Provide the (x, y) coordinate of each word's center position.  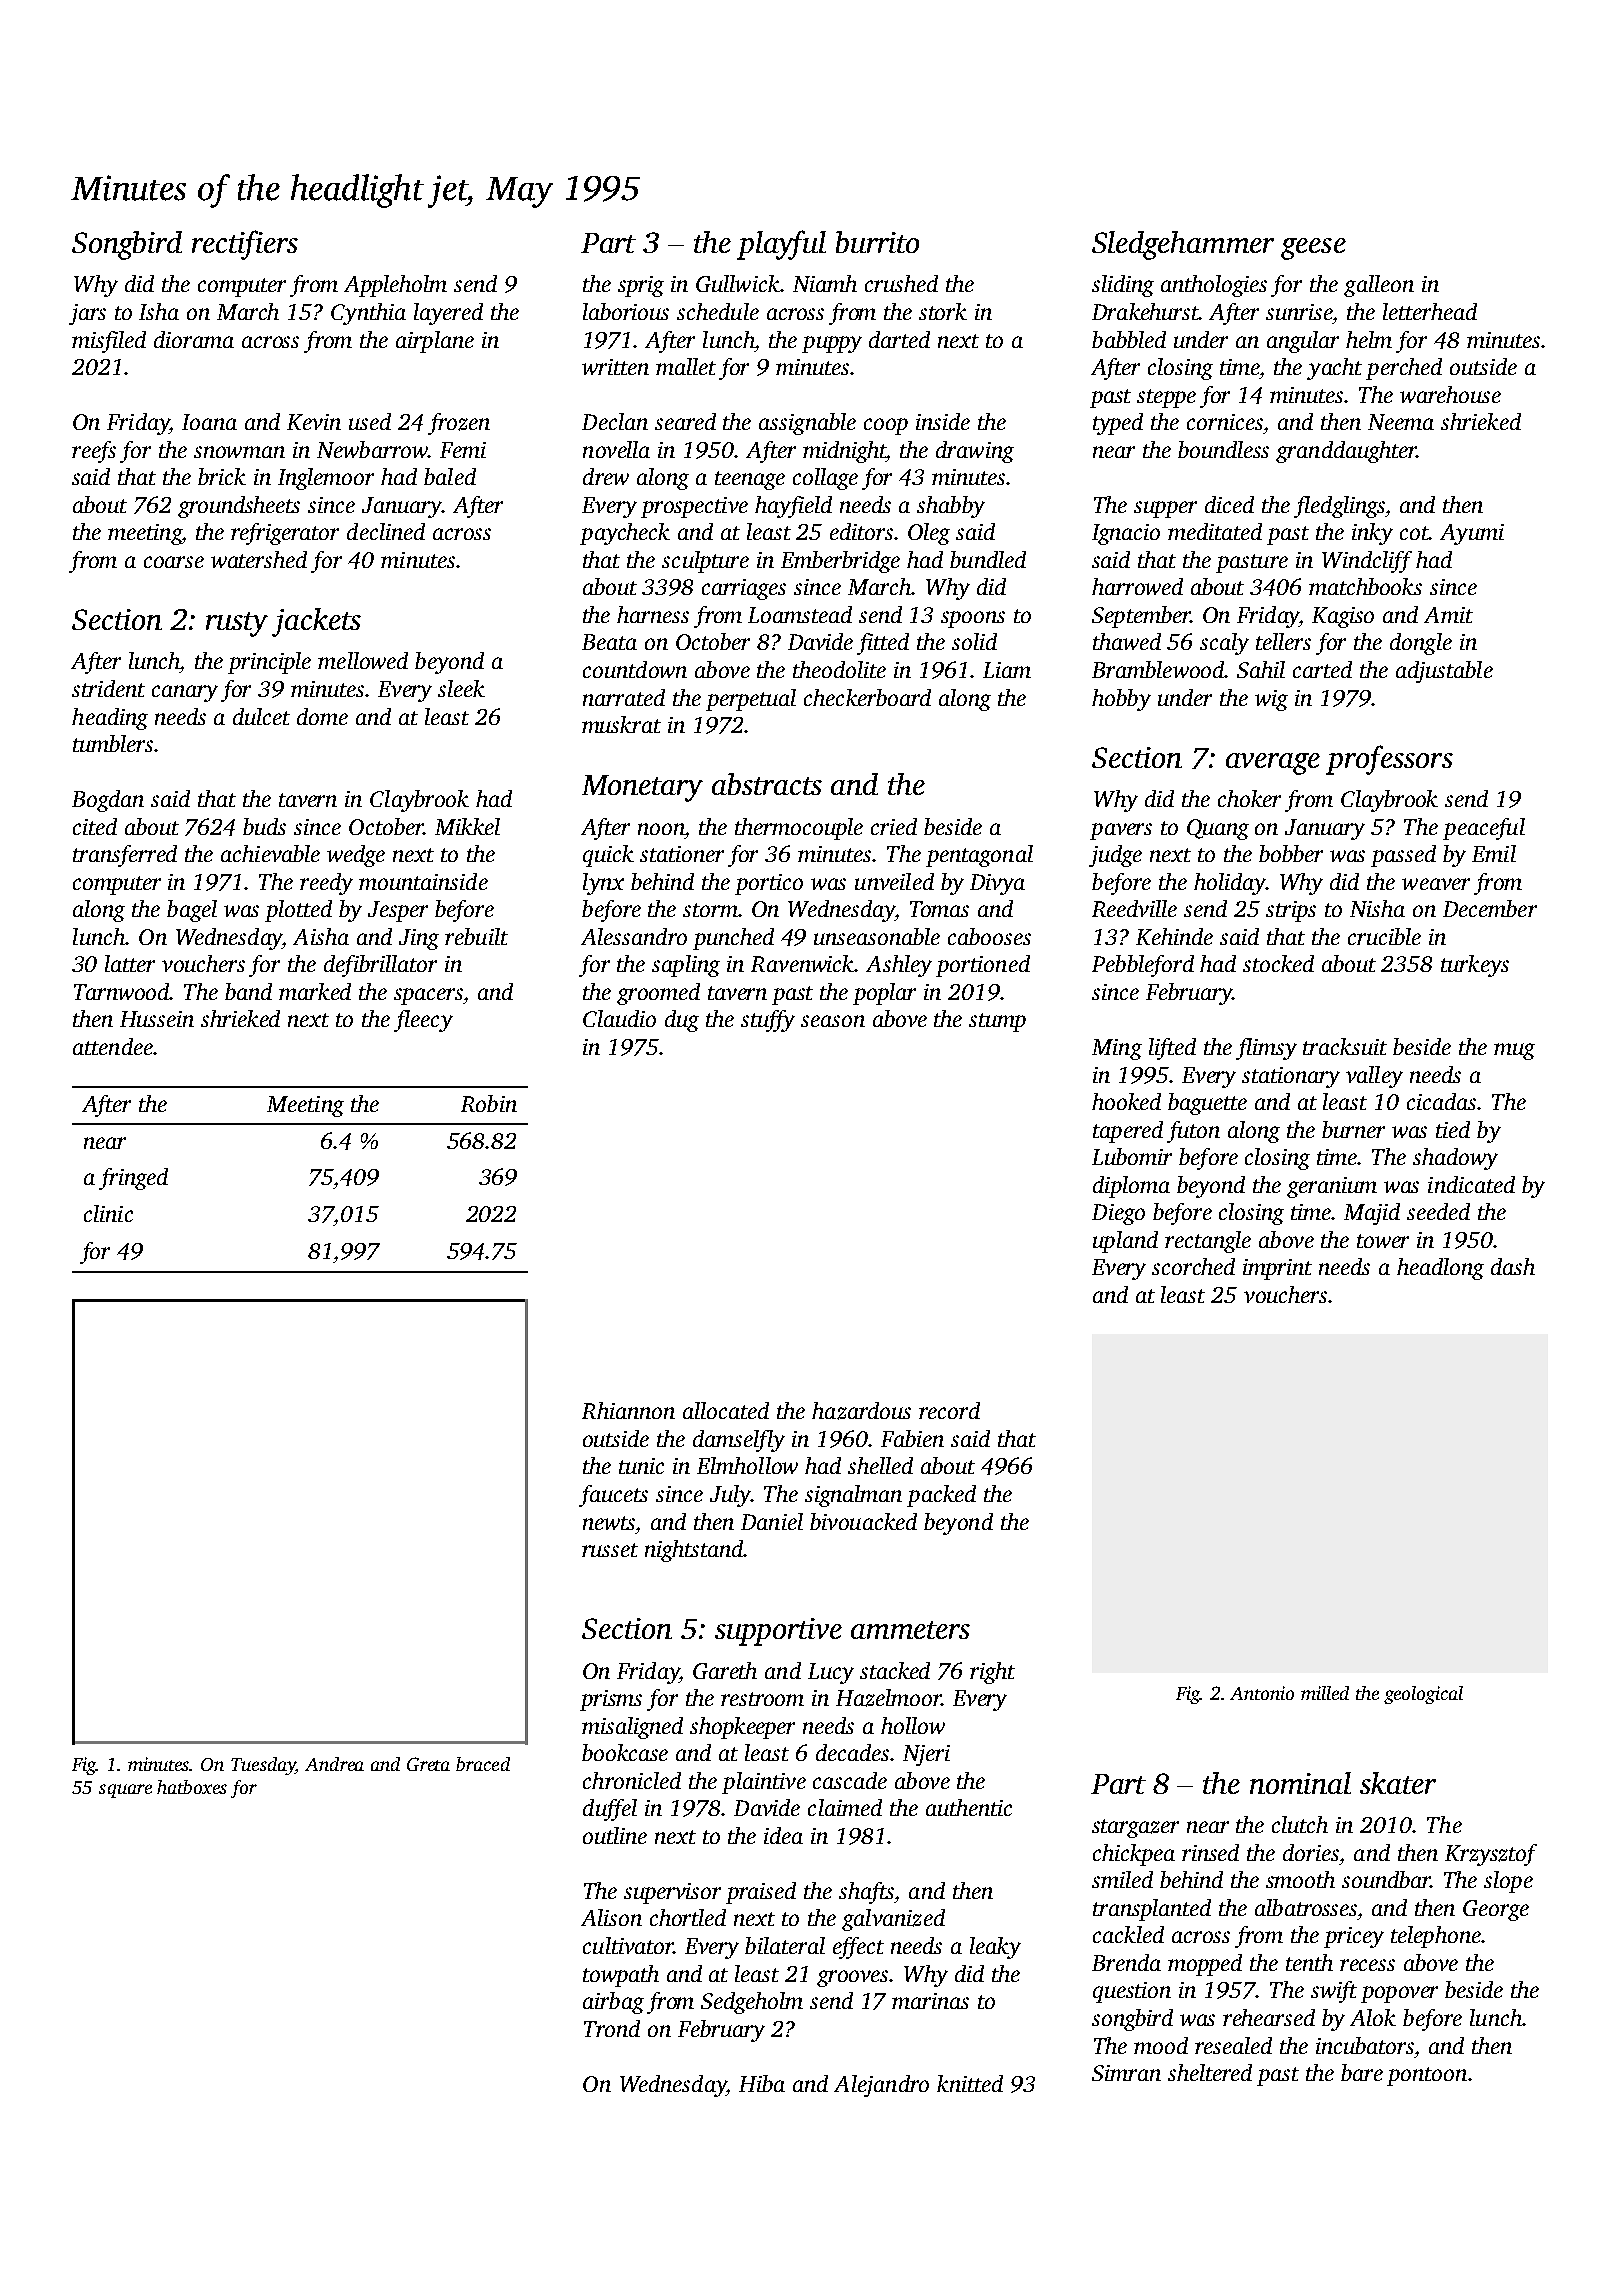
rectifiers (245, 245)
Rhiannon (628, 1410)
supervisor (672, 1893)
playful (781, 245)
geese (1313, 249)
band (248, 991)
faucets (613, 1496)
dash (1513, 1266)
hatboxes (192, 1787)
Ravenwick (803, 963)
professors (1389, 760)
